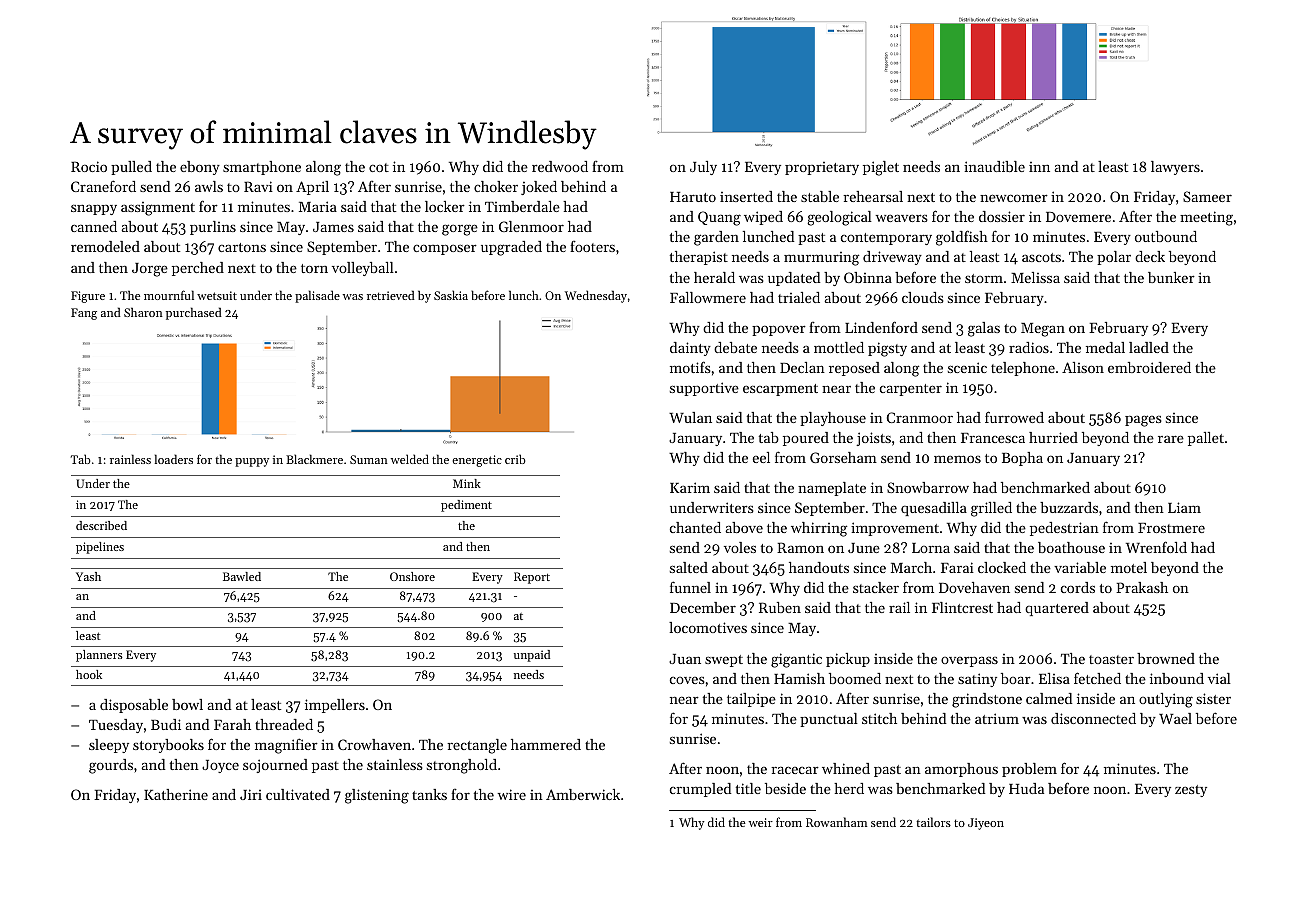 This screenshot has width=1308, height=924. I want to click on smartphone, so click(262, 168).
